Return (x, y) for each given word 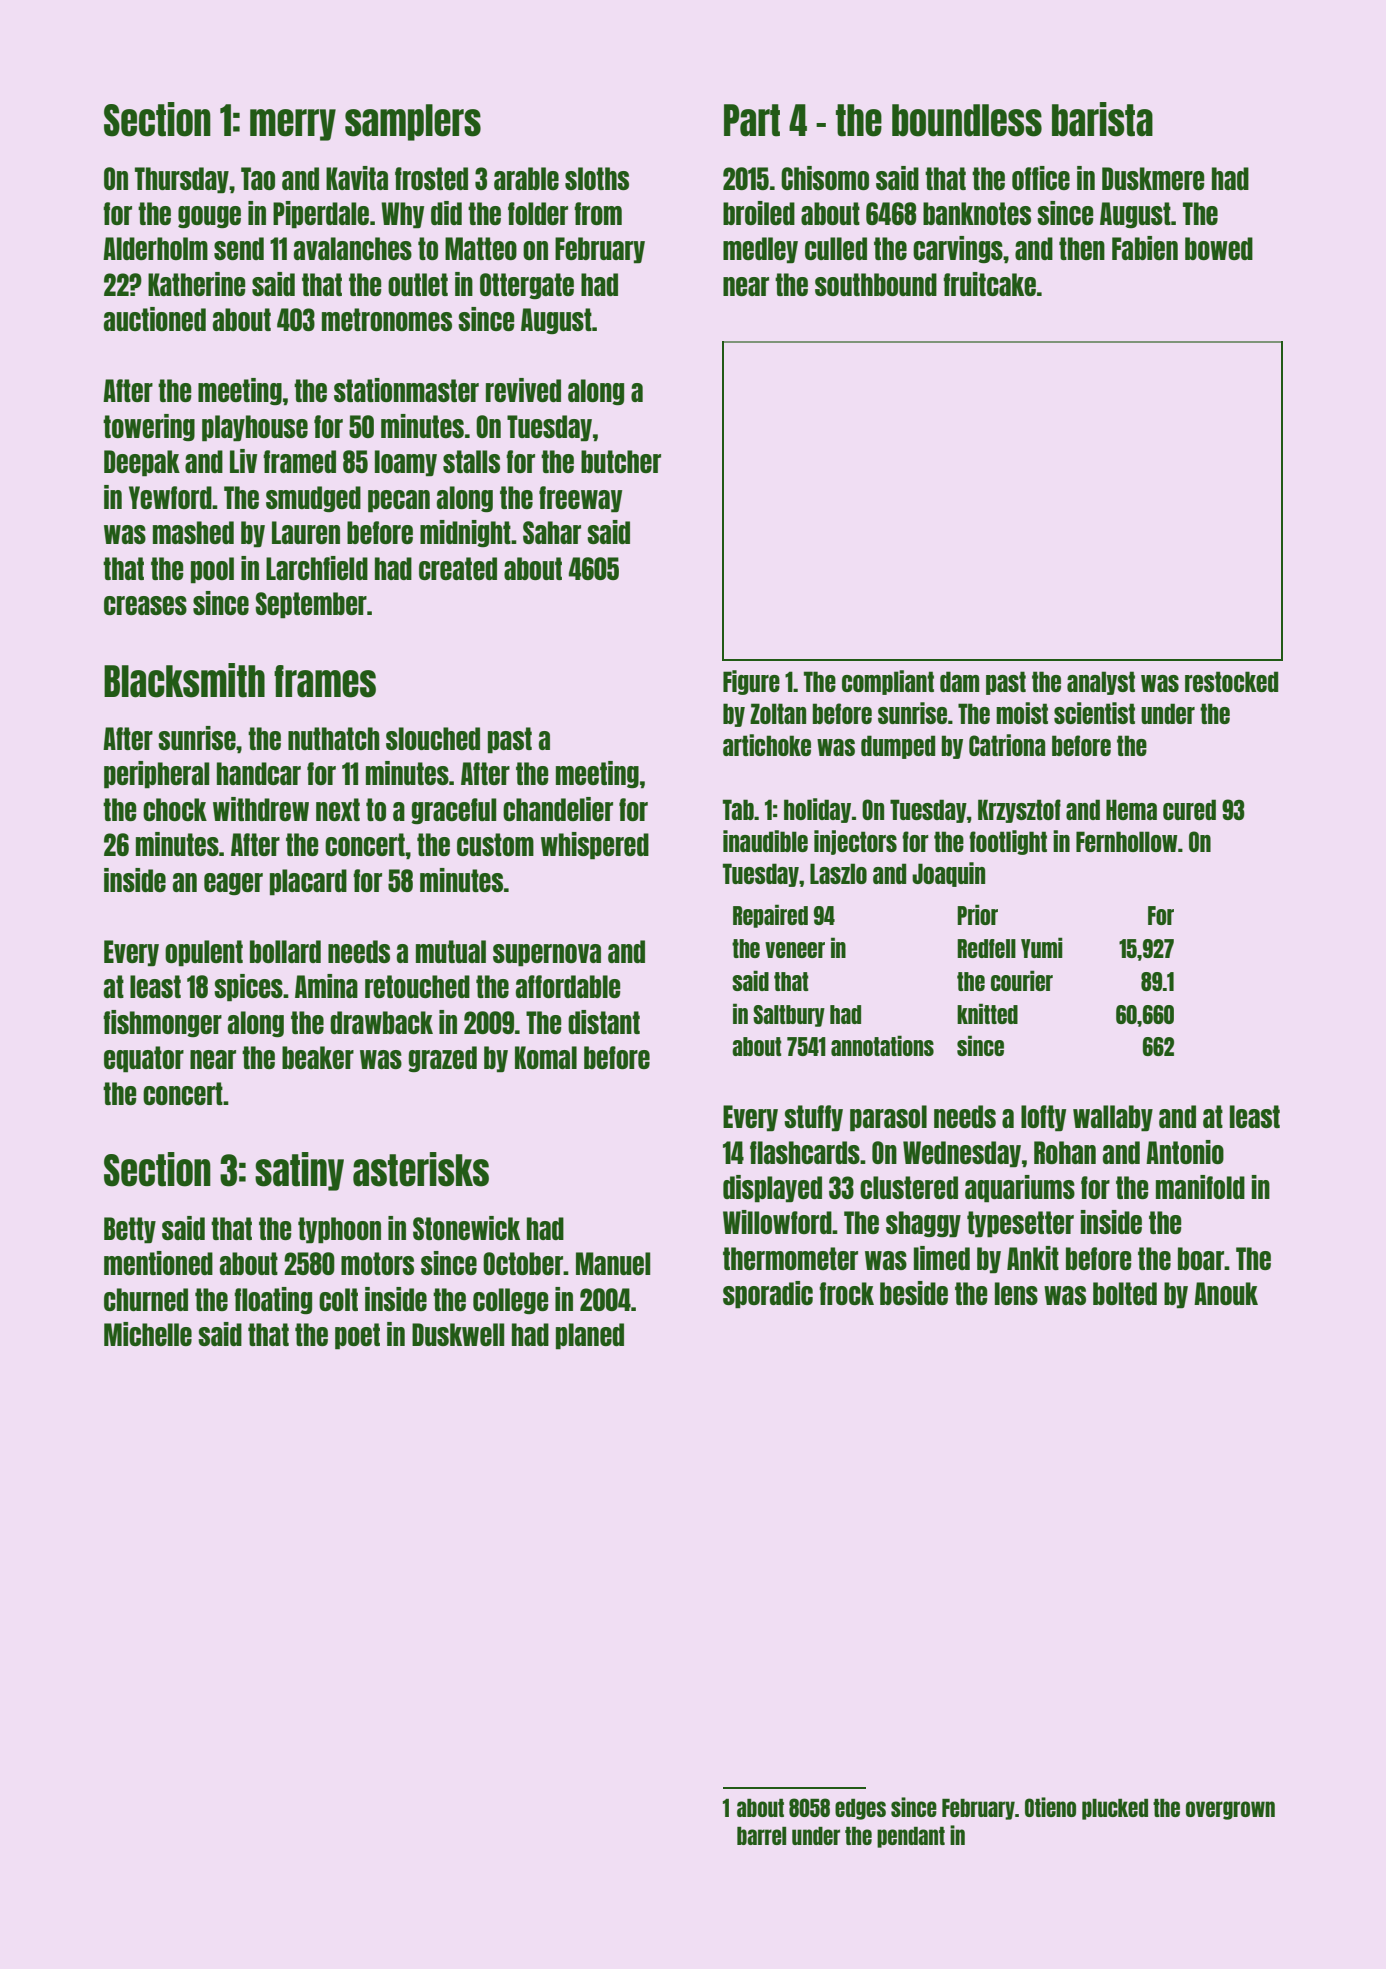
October (523, 1263)
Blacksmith (184, 680)
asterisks (421, 1169)
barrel (761, 1836)
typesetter (1020, 1224)
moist (1022, 713)
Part (752, 120)
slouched (433, 738)
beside (914, 1293)
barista (1102, 119)
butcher (621, 461)
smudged (313, 499)
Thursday (182, 180)
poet (357, 1336)
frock (846, 1293)
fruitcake (989, 284)
